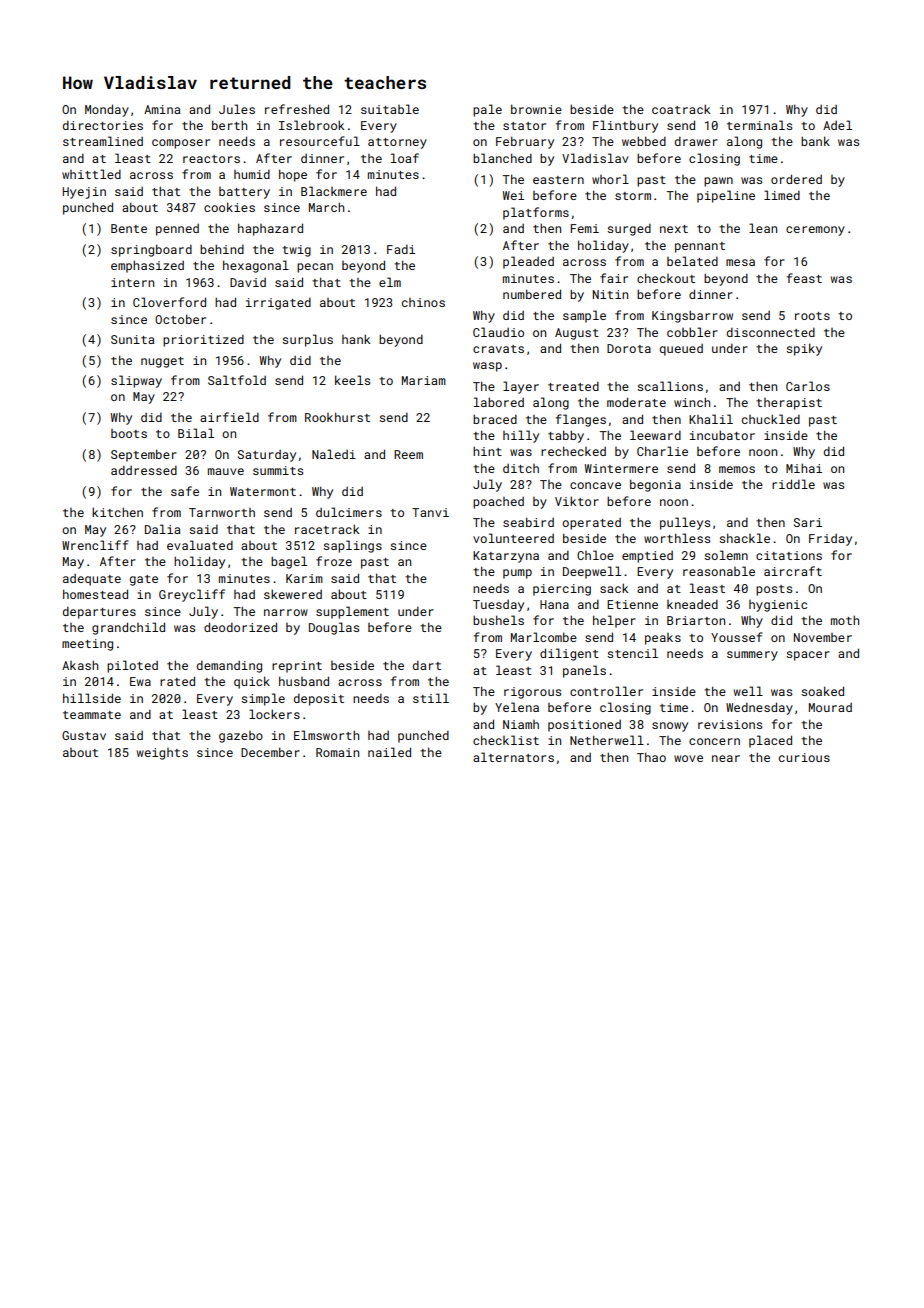 This image has height=1308, width=924. What do you see at coordinates (696, 141) in the image?
I see `drawer` at bounding box center [696, 141].
